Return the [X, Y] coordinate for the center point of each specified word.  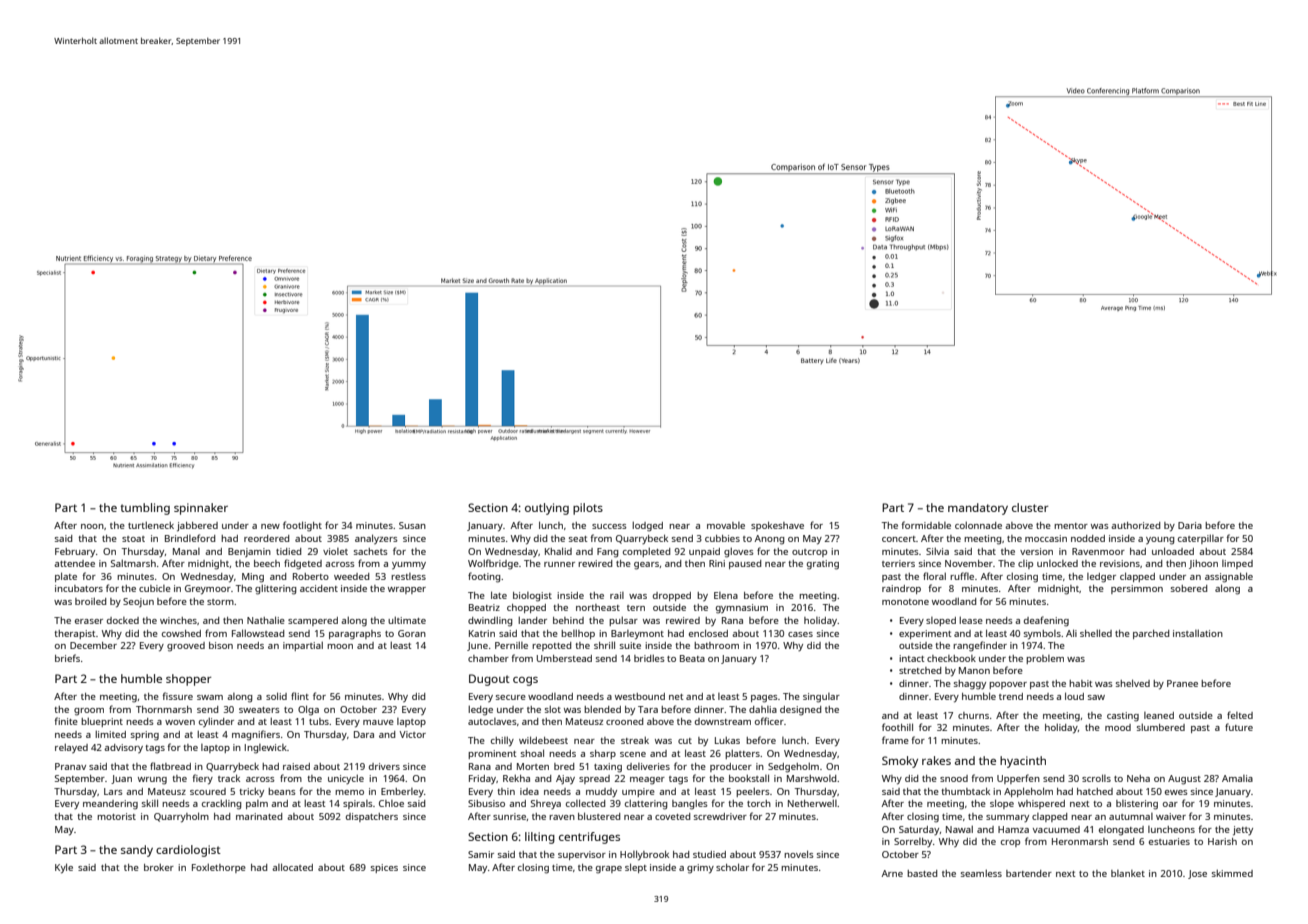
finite [66, 721]
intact [912, 658]
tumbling [145, 509]
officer [769, 721]
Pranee [1182, 683]
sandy [137, 851]
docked [123, 620]
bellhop [578, 634]
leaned [1159, 715]
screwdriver [720, 816]
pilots [588, 509]
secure [511, 697]
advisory [123, 748]
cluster [1030, 507]
